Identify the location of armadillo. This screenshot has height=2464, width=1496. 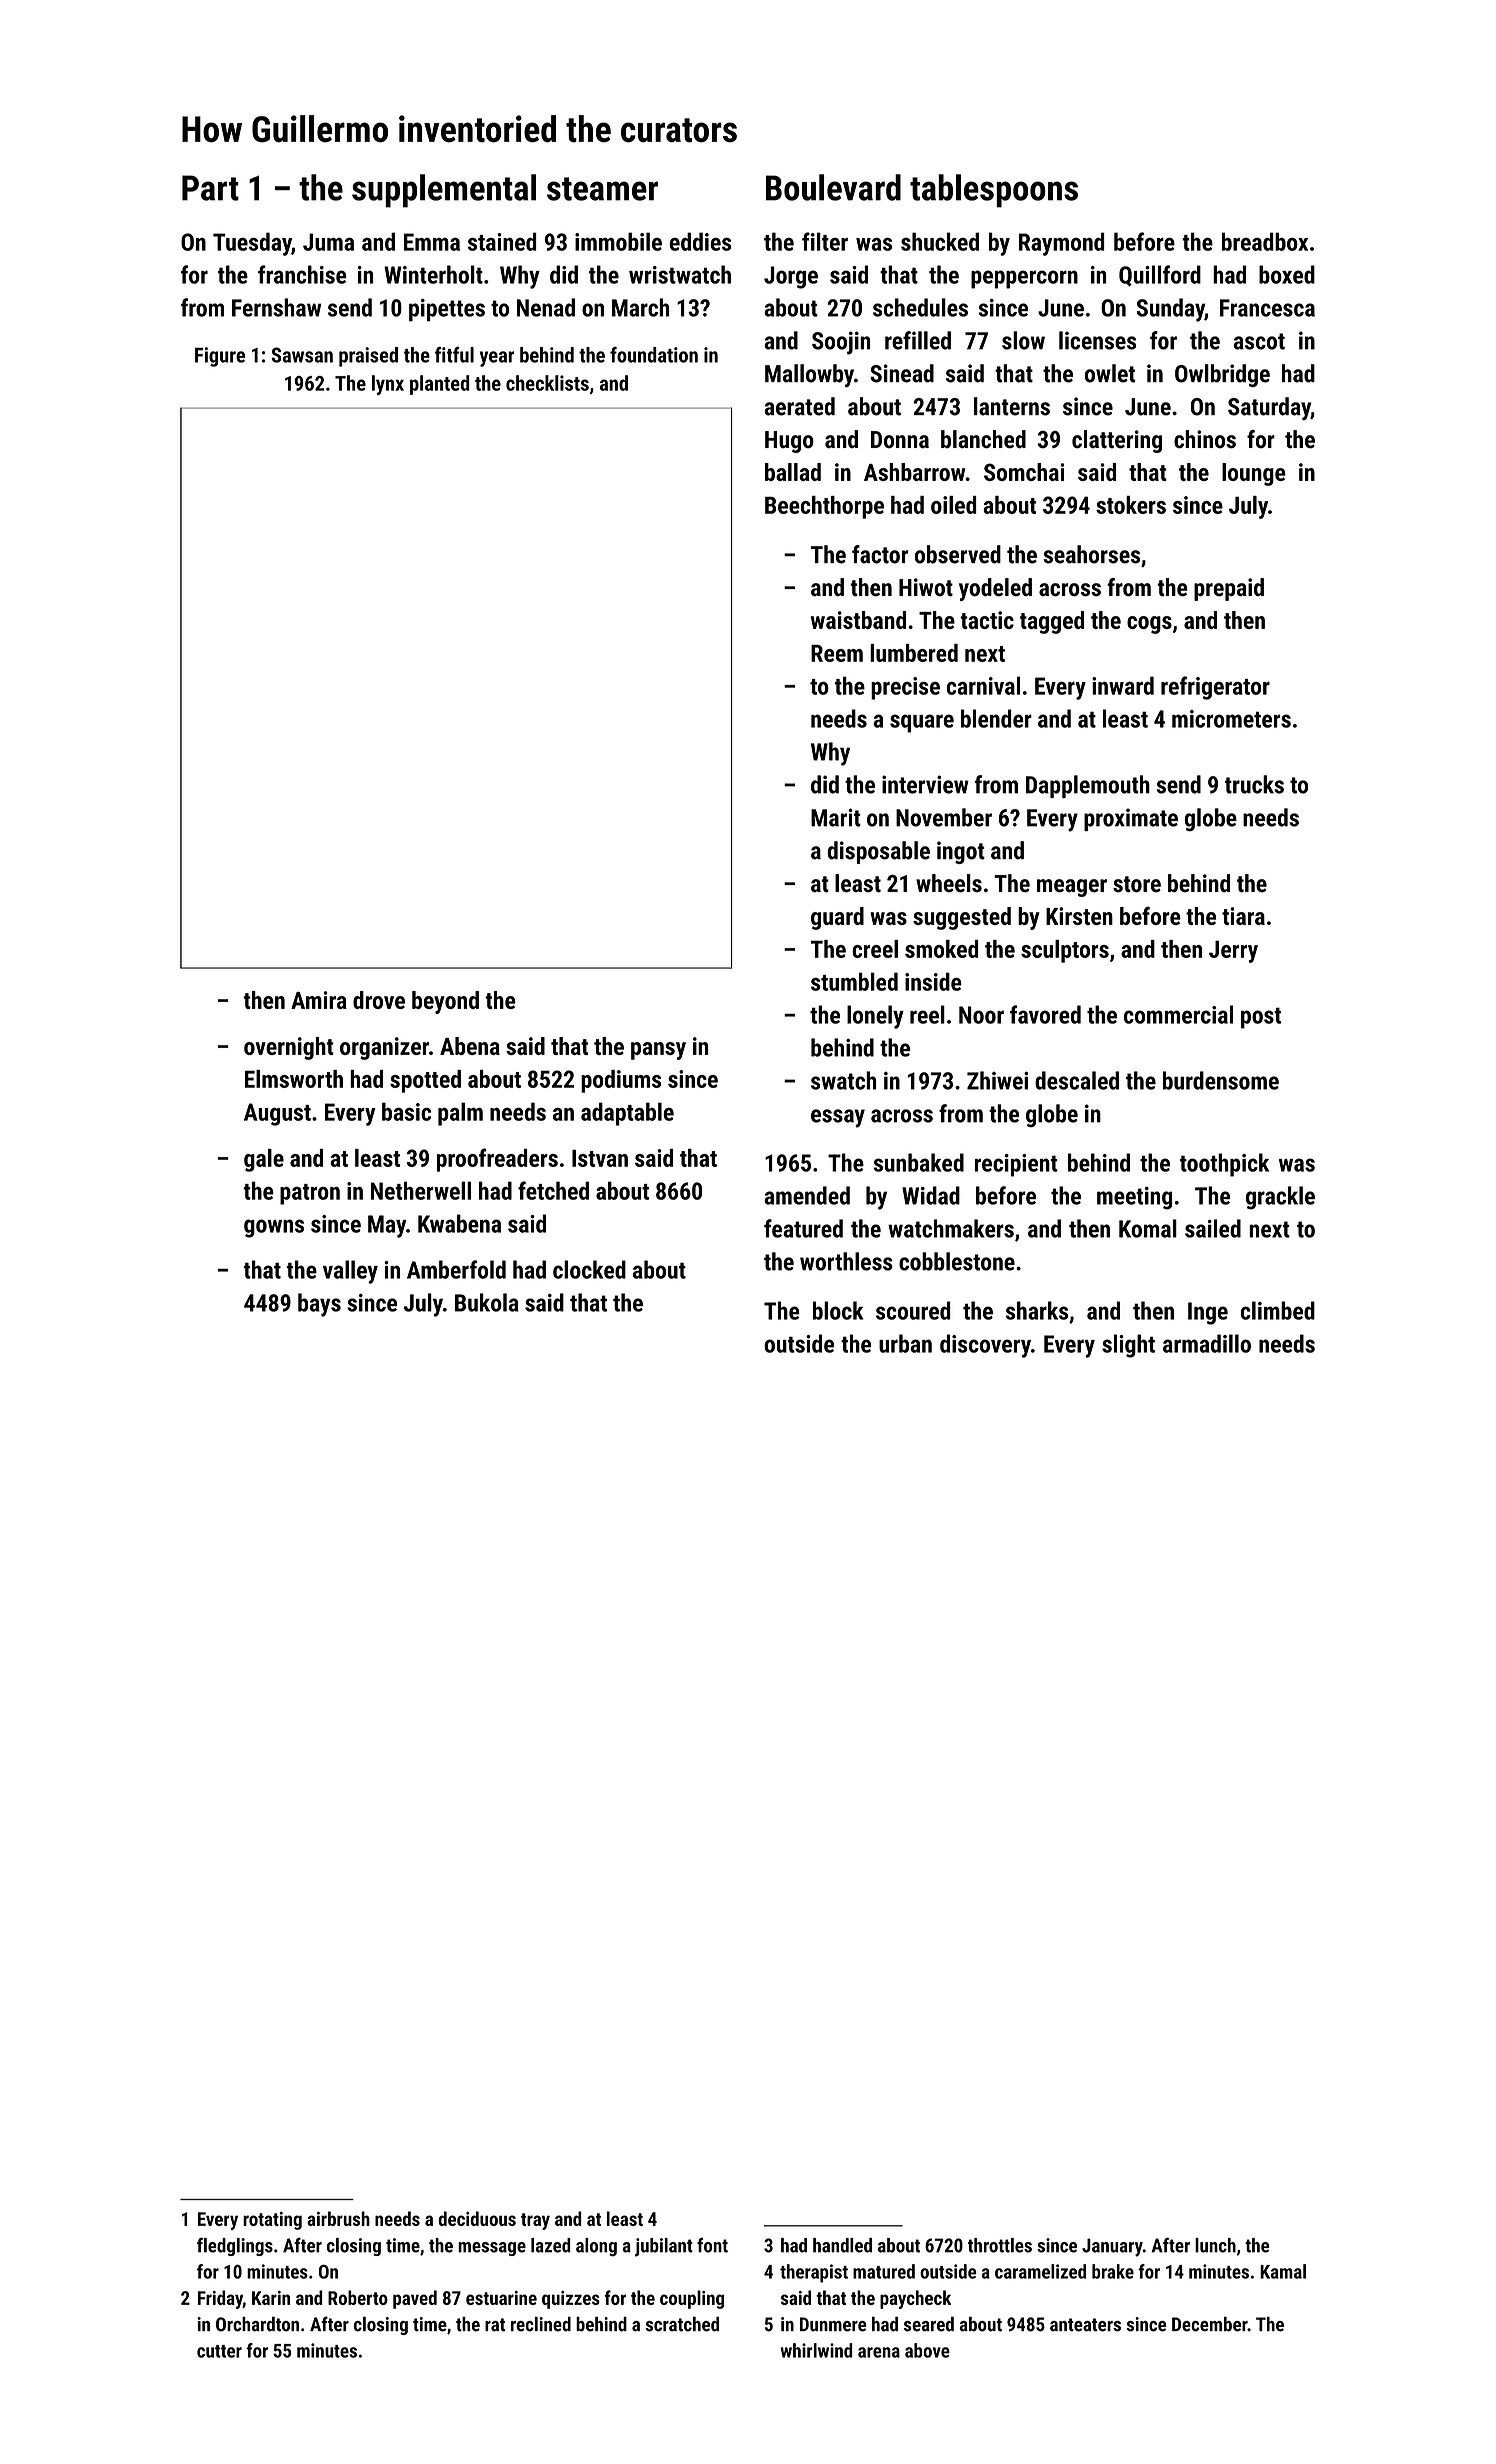
(1207, 1343).
